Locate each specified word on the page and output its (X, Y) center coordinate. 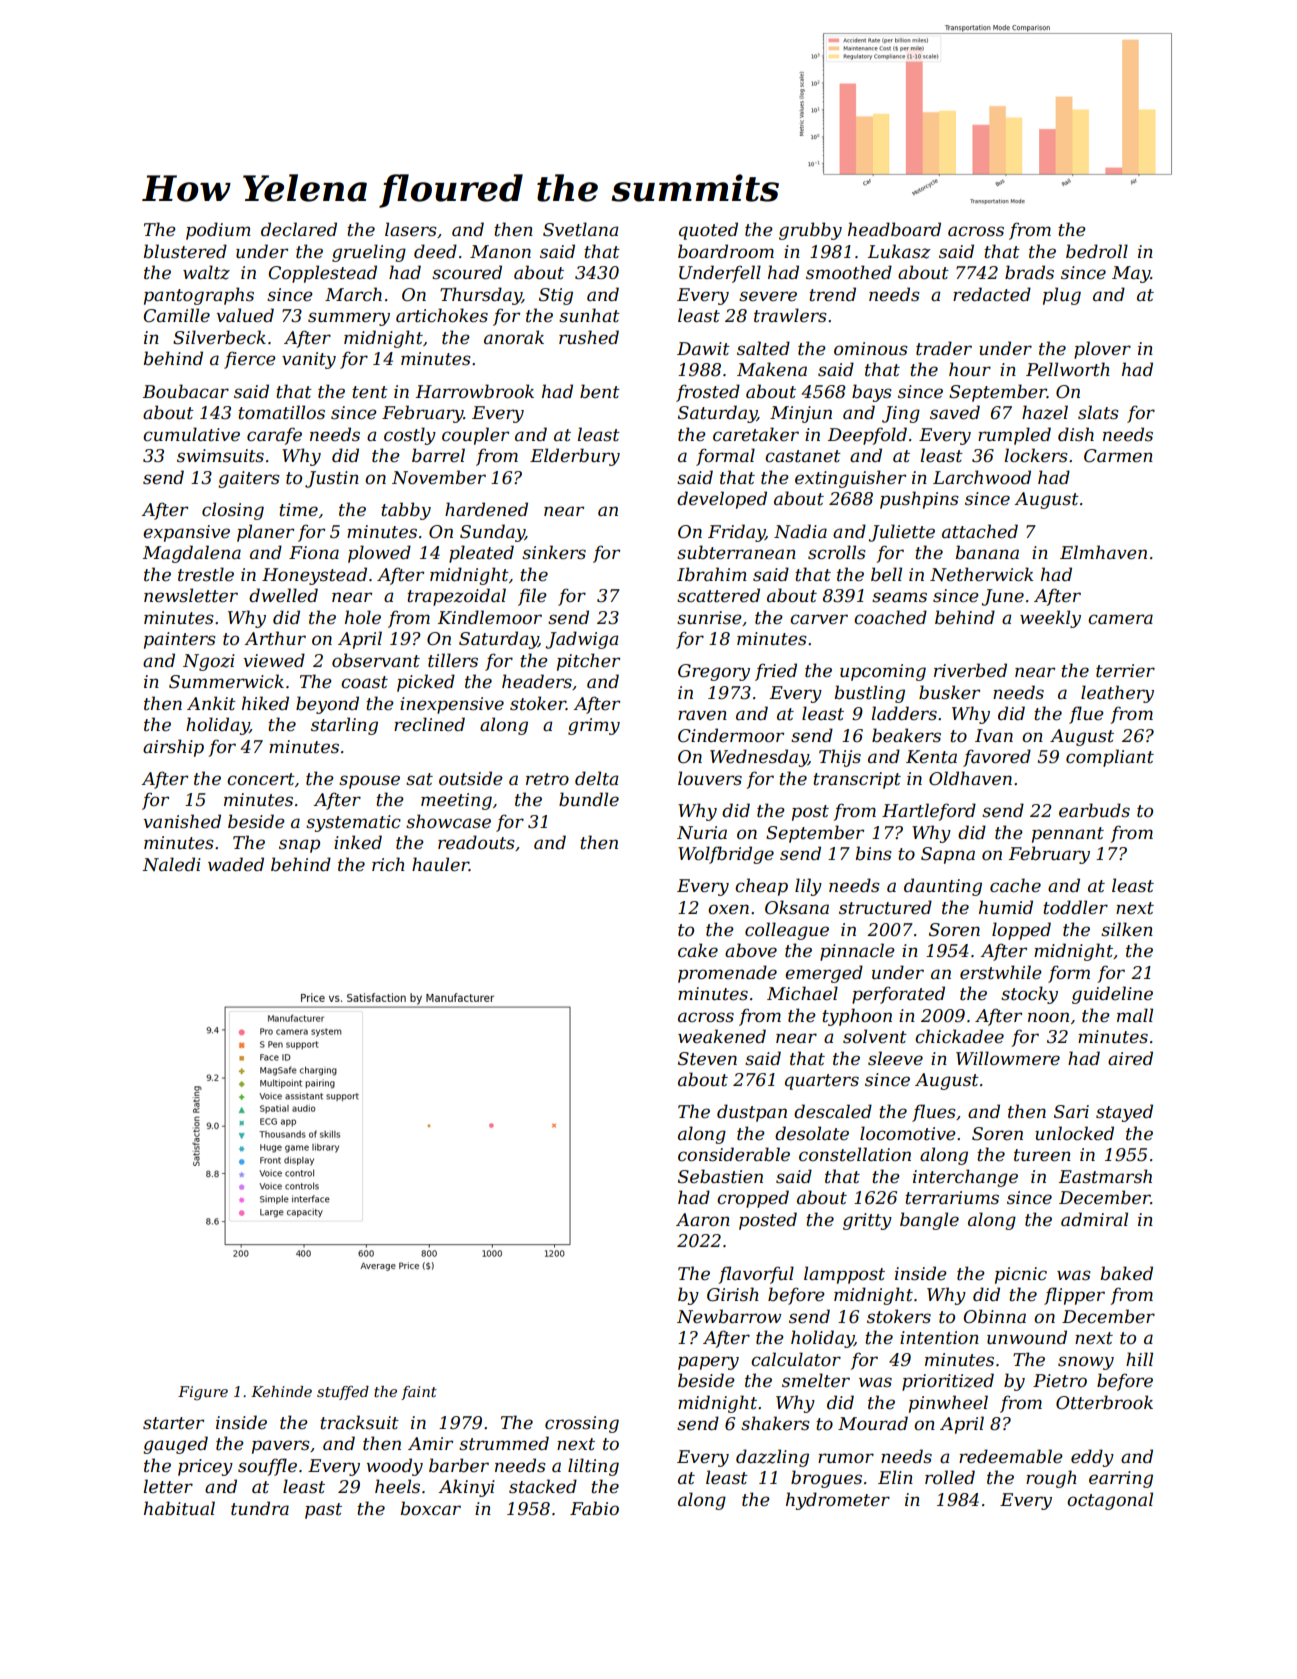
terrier (1125, 671)
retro (547, 779)
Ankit (211, 703)
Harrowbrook (475, 391)
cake (698, 950)
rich (388, 864)
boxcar (431, 1508)
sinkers (554, 552)
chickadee (959, 1036)
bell (886, 574)
